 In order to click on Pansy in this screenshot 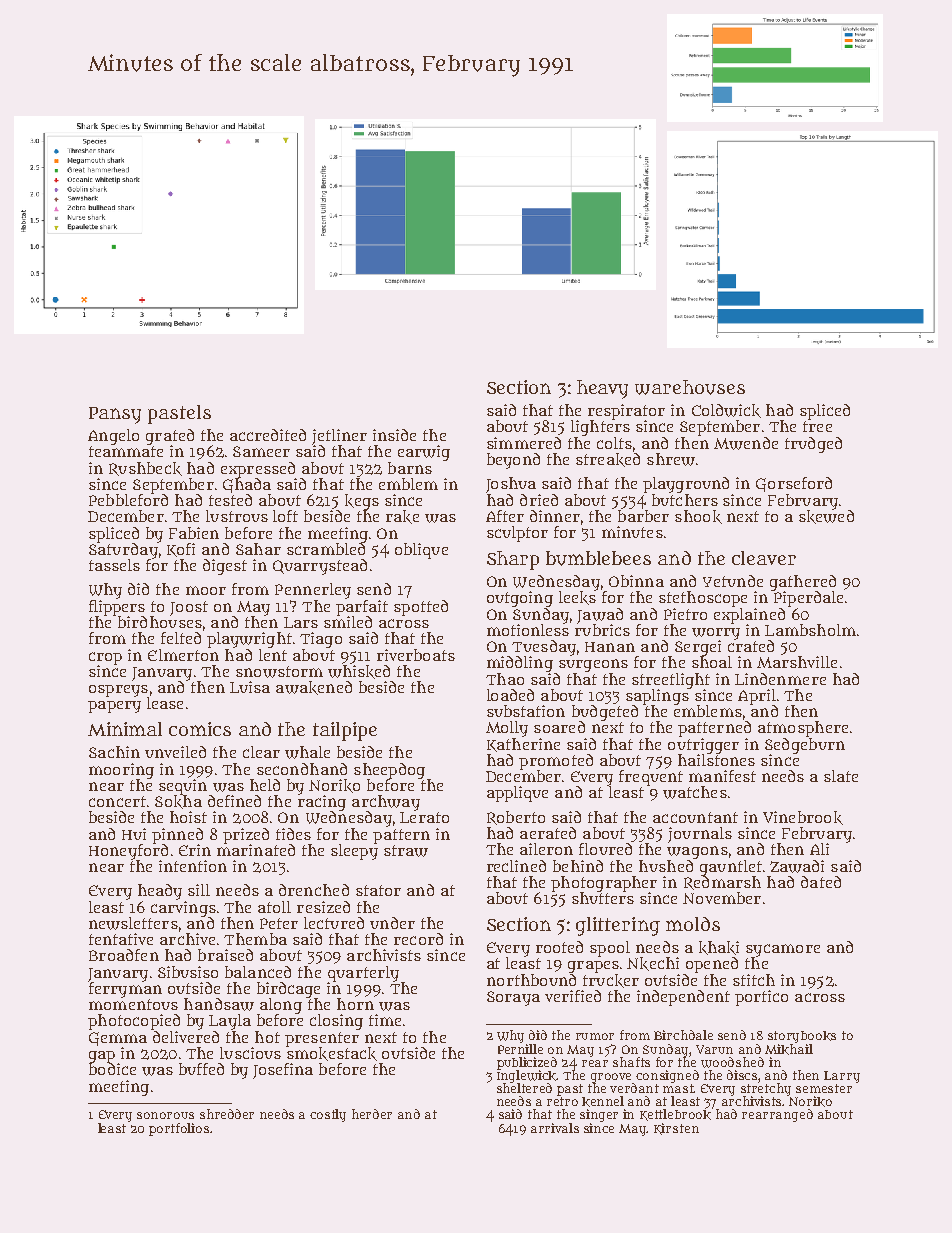, I will do `click(115, 415)`.
